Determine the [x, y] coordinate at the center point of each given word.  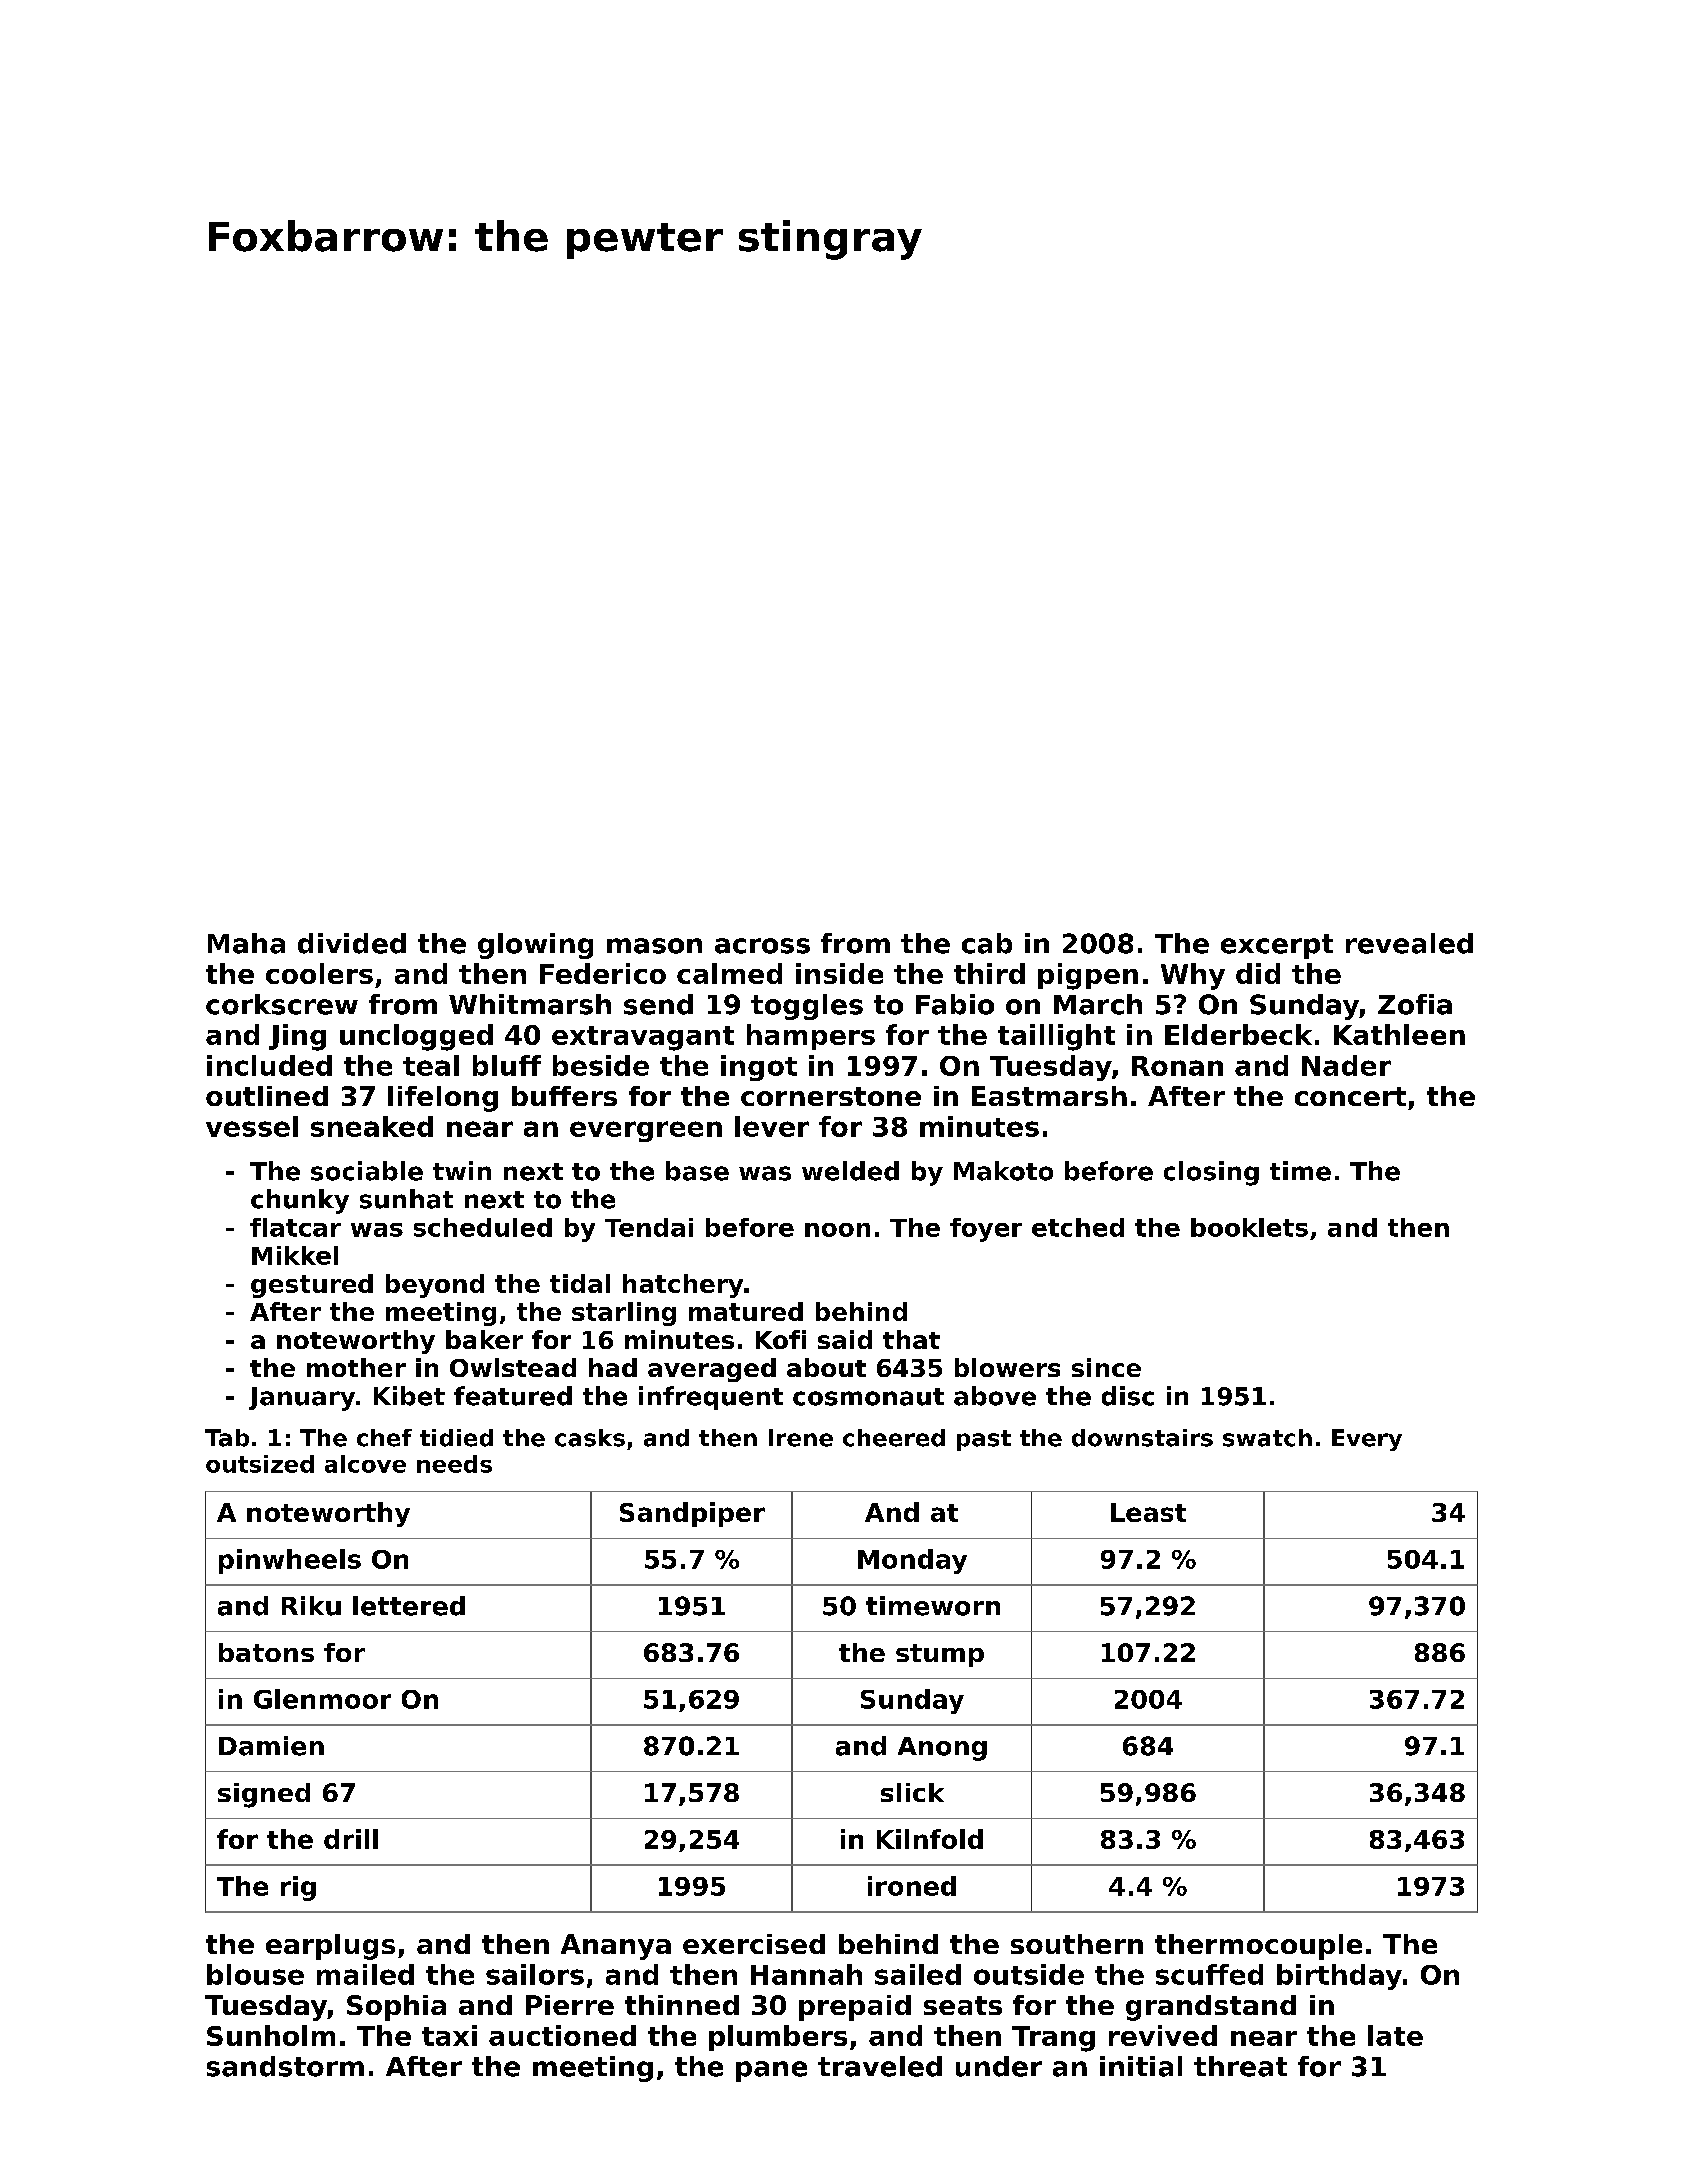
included [269, 1065]
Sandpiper [692, 1514]
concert [1350, 1096]
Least [1148, 1512]
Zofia [1415, 1004]
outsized [260, 1464]
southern [1077, 1944]
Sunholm [271, 2035]
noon [837, 1230]
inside [839, 973]
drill [351, 1839]
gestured [312, 1286]
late [1395, 2035]
